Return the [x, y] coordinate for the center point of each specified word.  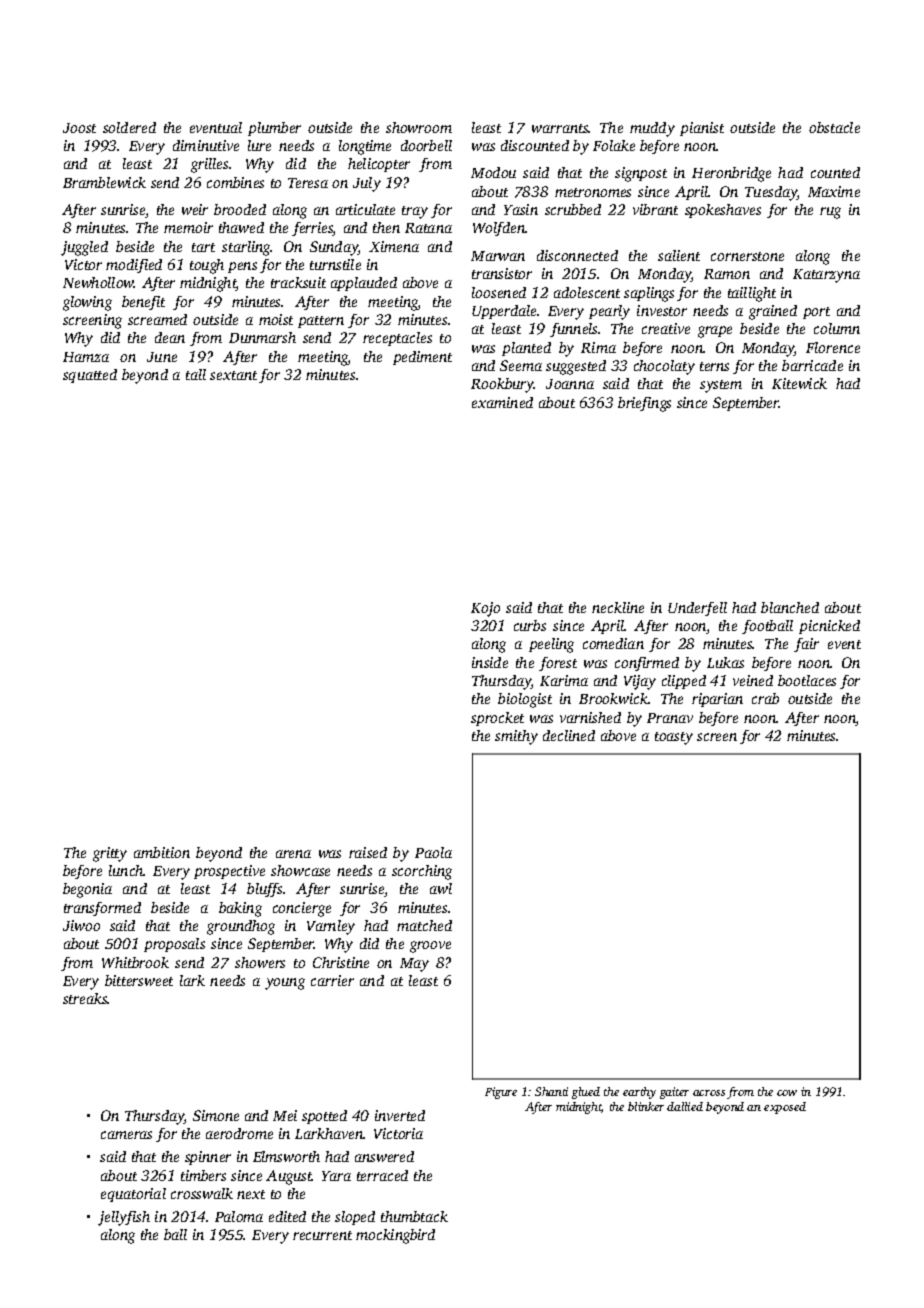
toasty [674, 738]
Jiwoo [81, 925]
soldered [129, 127]
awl [441, 888]
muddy [652, 129]
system [721, 386]
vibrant [655, 209]
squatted [90, 376]
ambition [162, 852]
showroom [419, 127]
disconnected [577, 255]
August [289, 1177]
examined [502, 402]
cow [787, 1093]
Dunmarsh [262, 337]
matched [424, 925]
